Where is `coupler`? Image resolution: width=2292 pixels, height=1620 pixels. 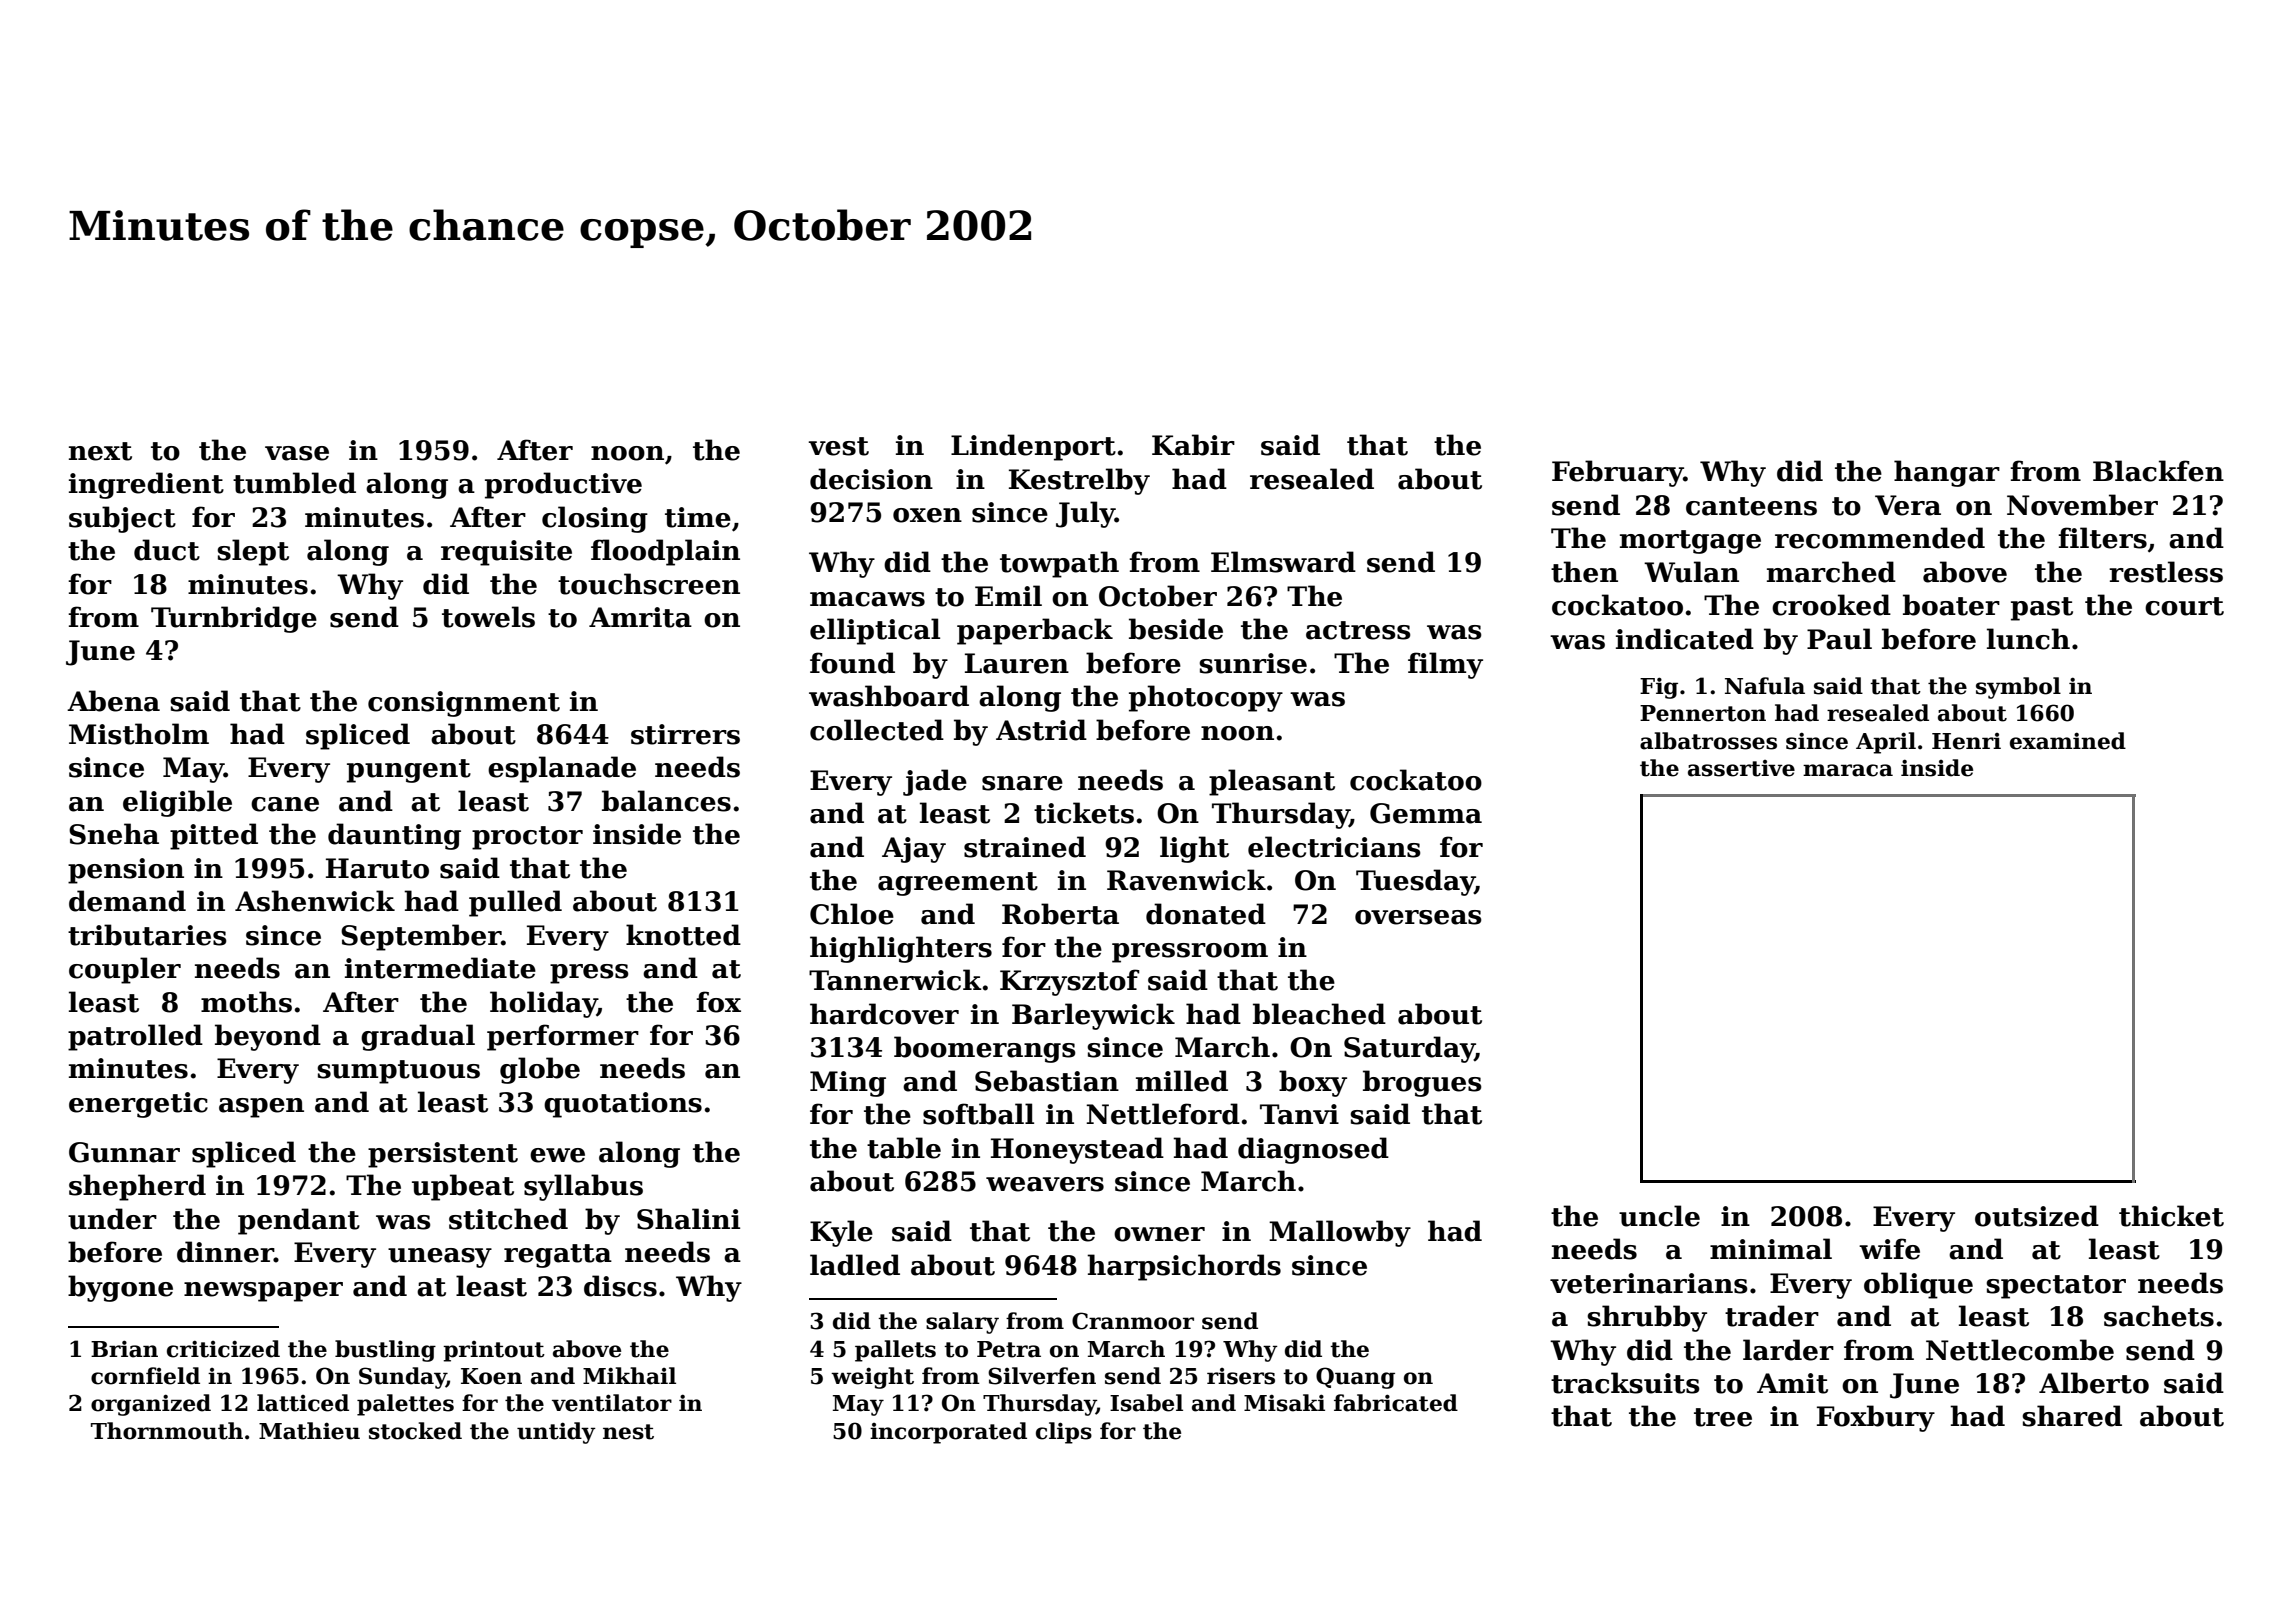 coupler is located at coordinates (125, 970).
